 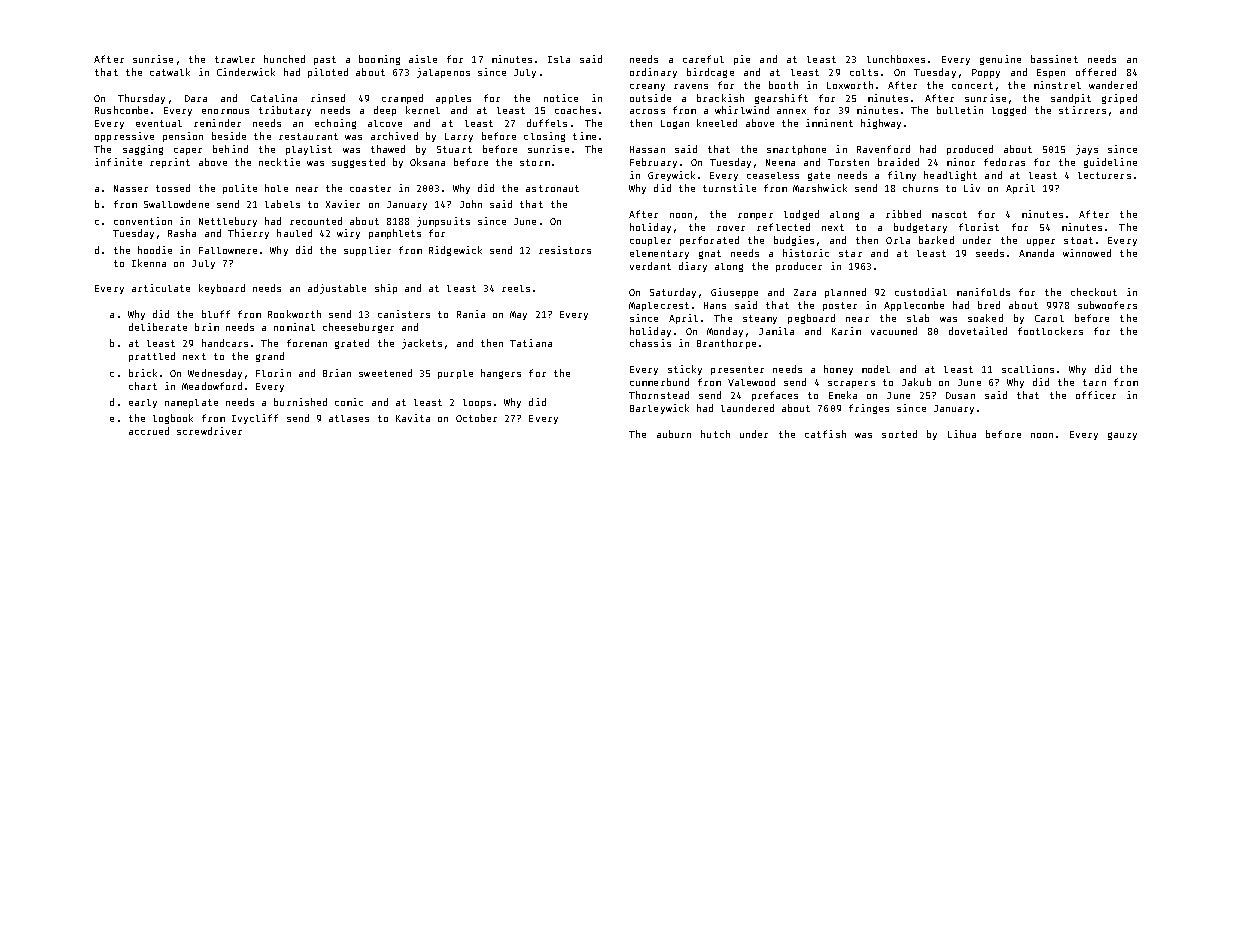 What do you see at coordinates (501, 374) in the screenshot?
I see `hangers` at bounding box center [501, 374].
